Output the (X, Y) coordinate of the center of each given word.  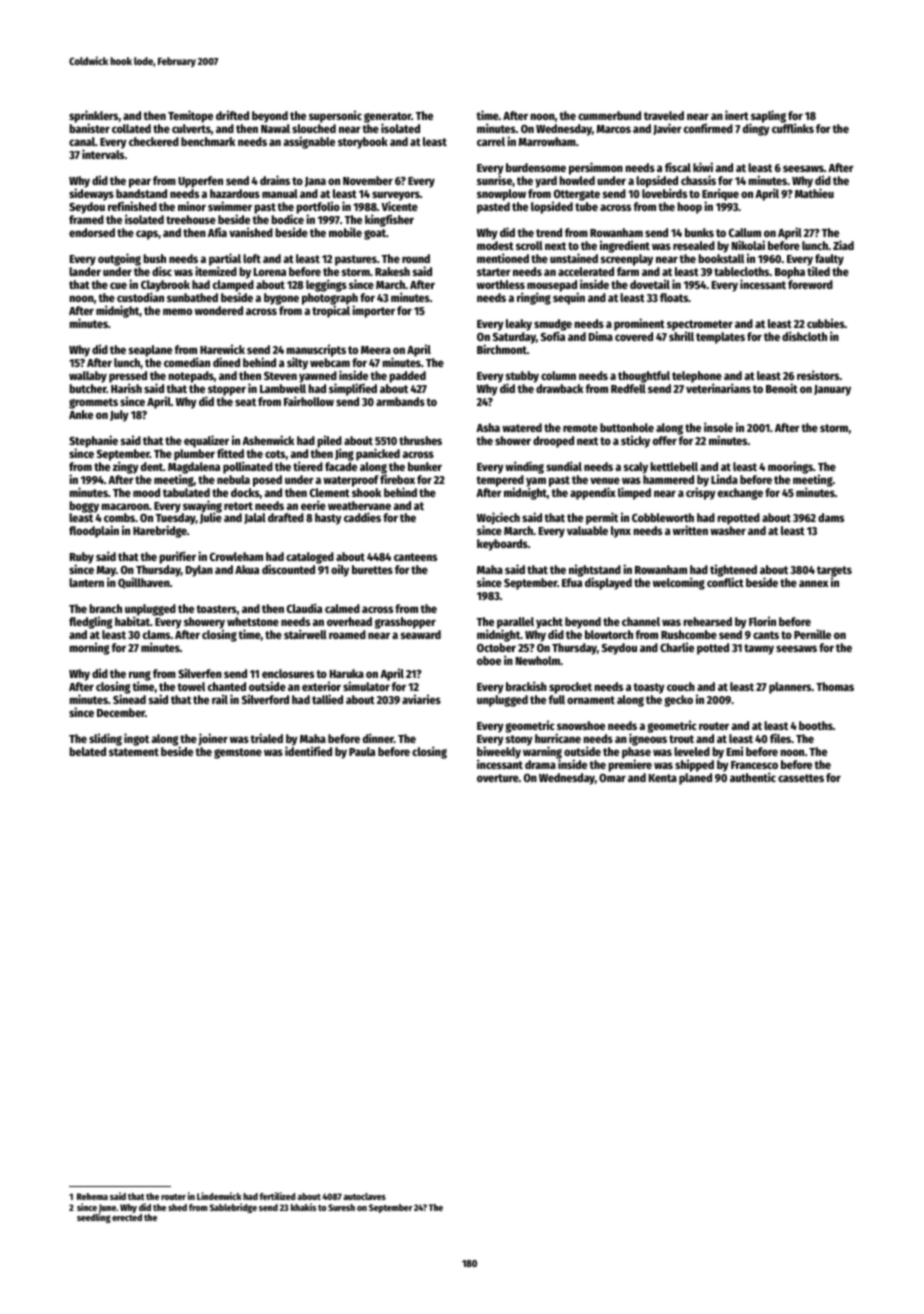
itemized (216, 271)
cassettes (801, 778)
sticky (635, 441)
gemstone (238, 753)
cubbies (826, 323)
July (119, 416)
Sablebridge (233, 1208)
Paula (362, 751)
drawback (559, 388)
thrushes (420, 440)
